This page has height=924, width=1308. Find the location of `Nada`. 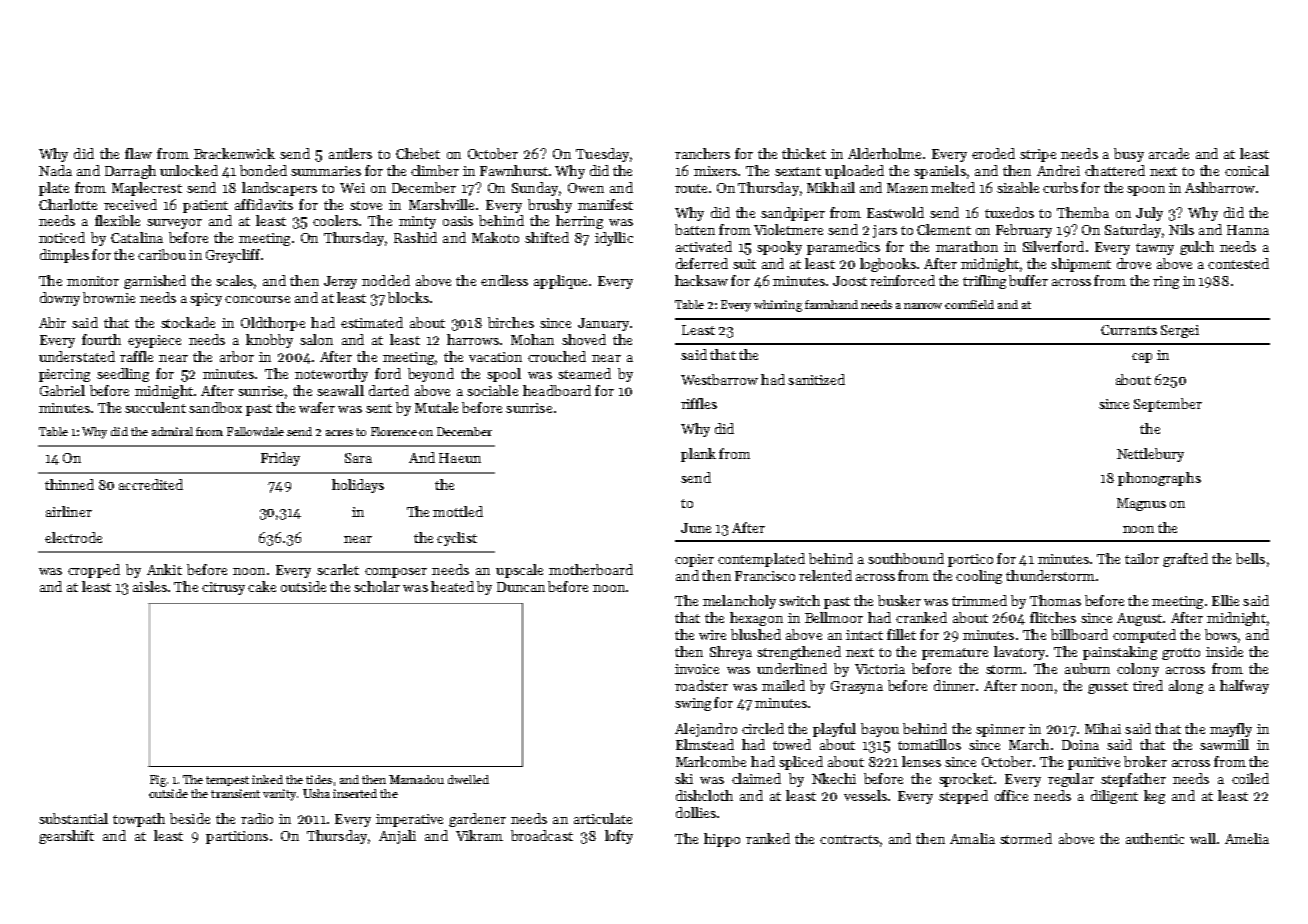

Nada is located at coordinates (55, 170).
